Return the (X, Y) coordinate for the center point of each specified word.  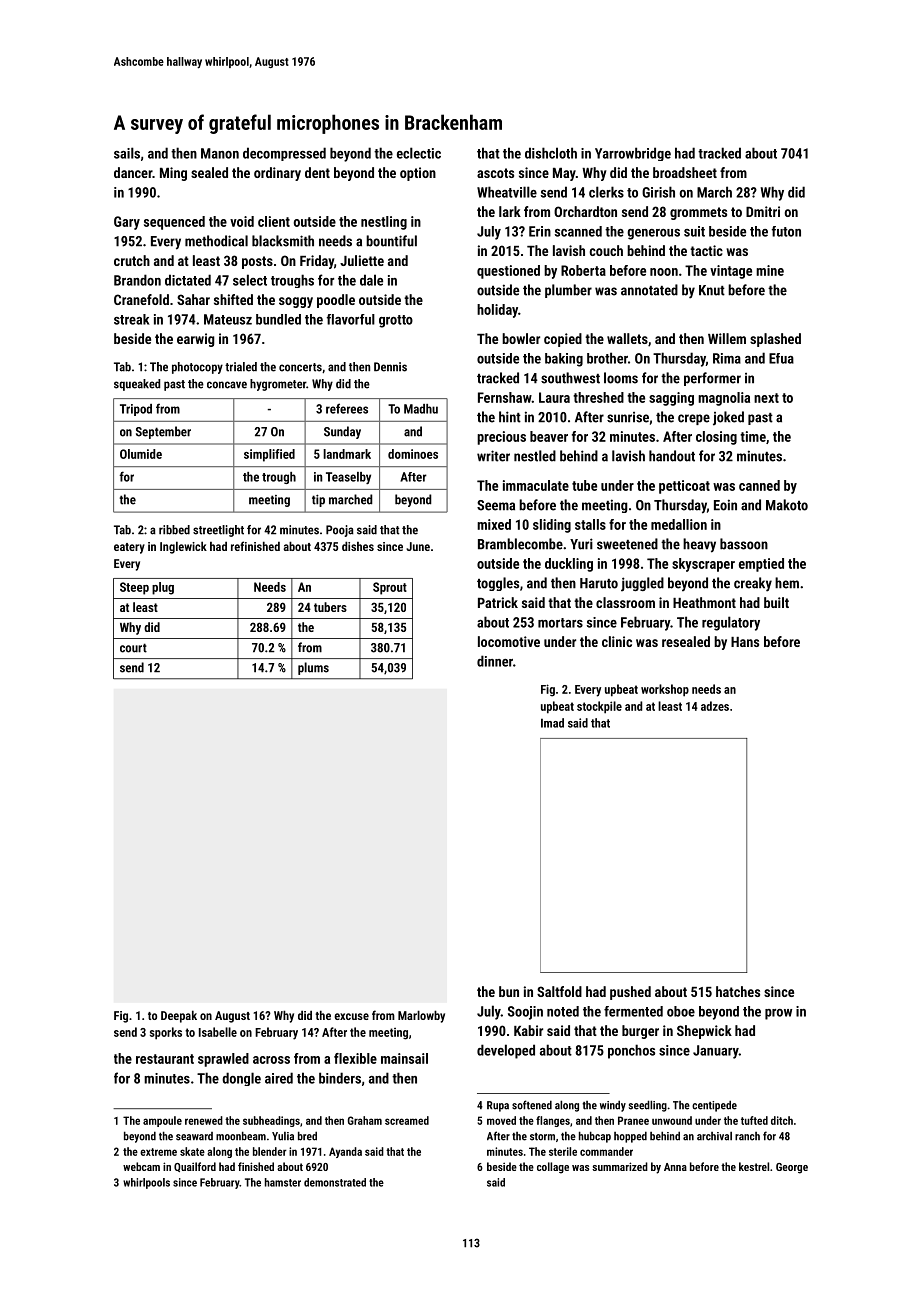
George (792, 1168)
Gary (127, 223)
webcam (141, 1166)
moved (501, 1120)
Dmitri (763, 211)
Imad (552, 723)
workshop (665, 690)
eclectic (419, 153)
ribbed (174, 530)
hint (510, 417)
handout (672, 456)
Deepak (179, 1016)
